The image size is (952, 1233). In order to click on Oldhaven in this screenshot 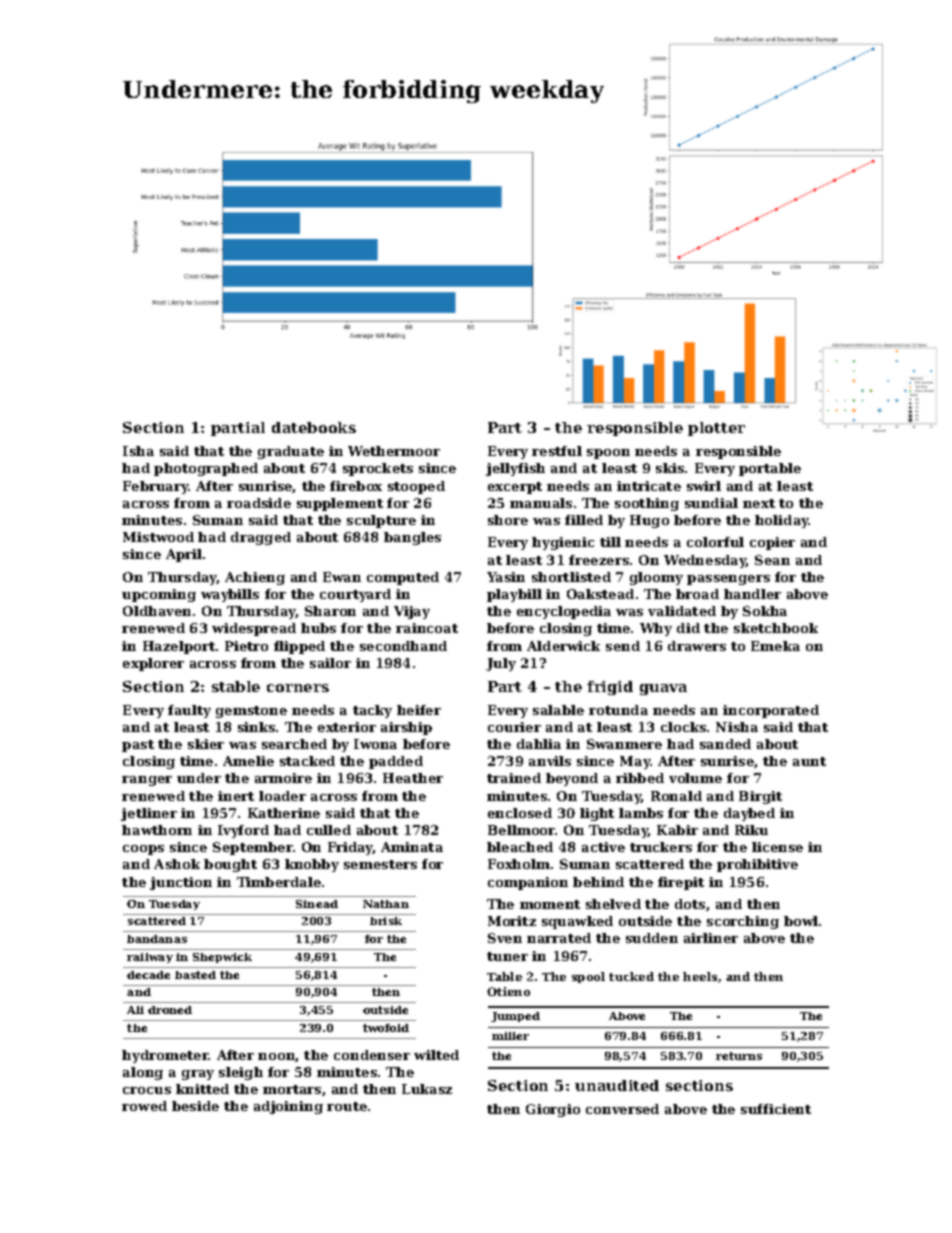, I will do `click(157, 611)`.
